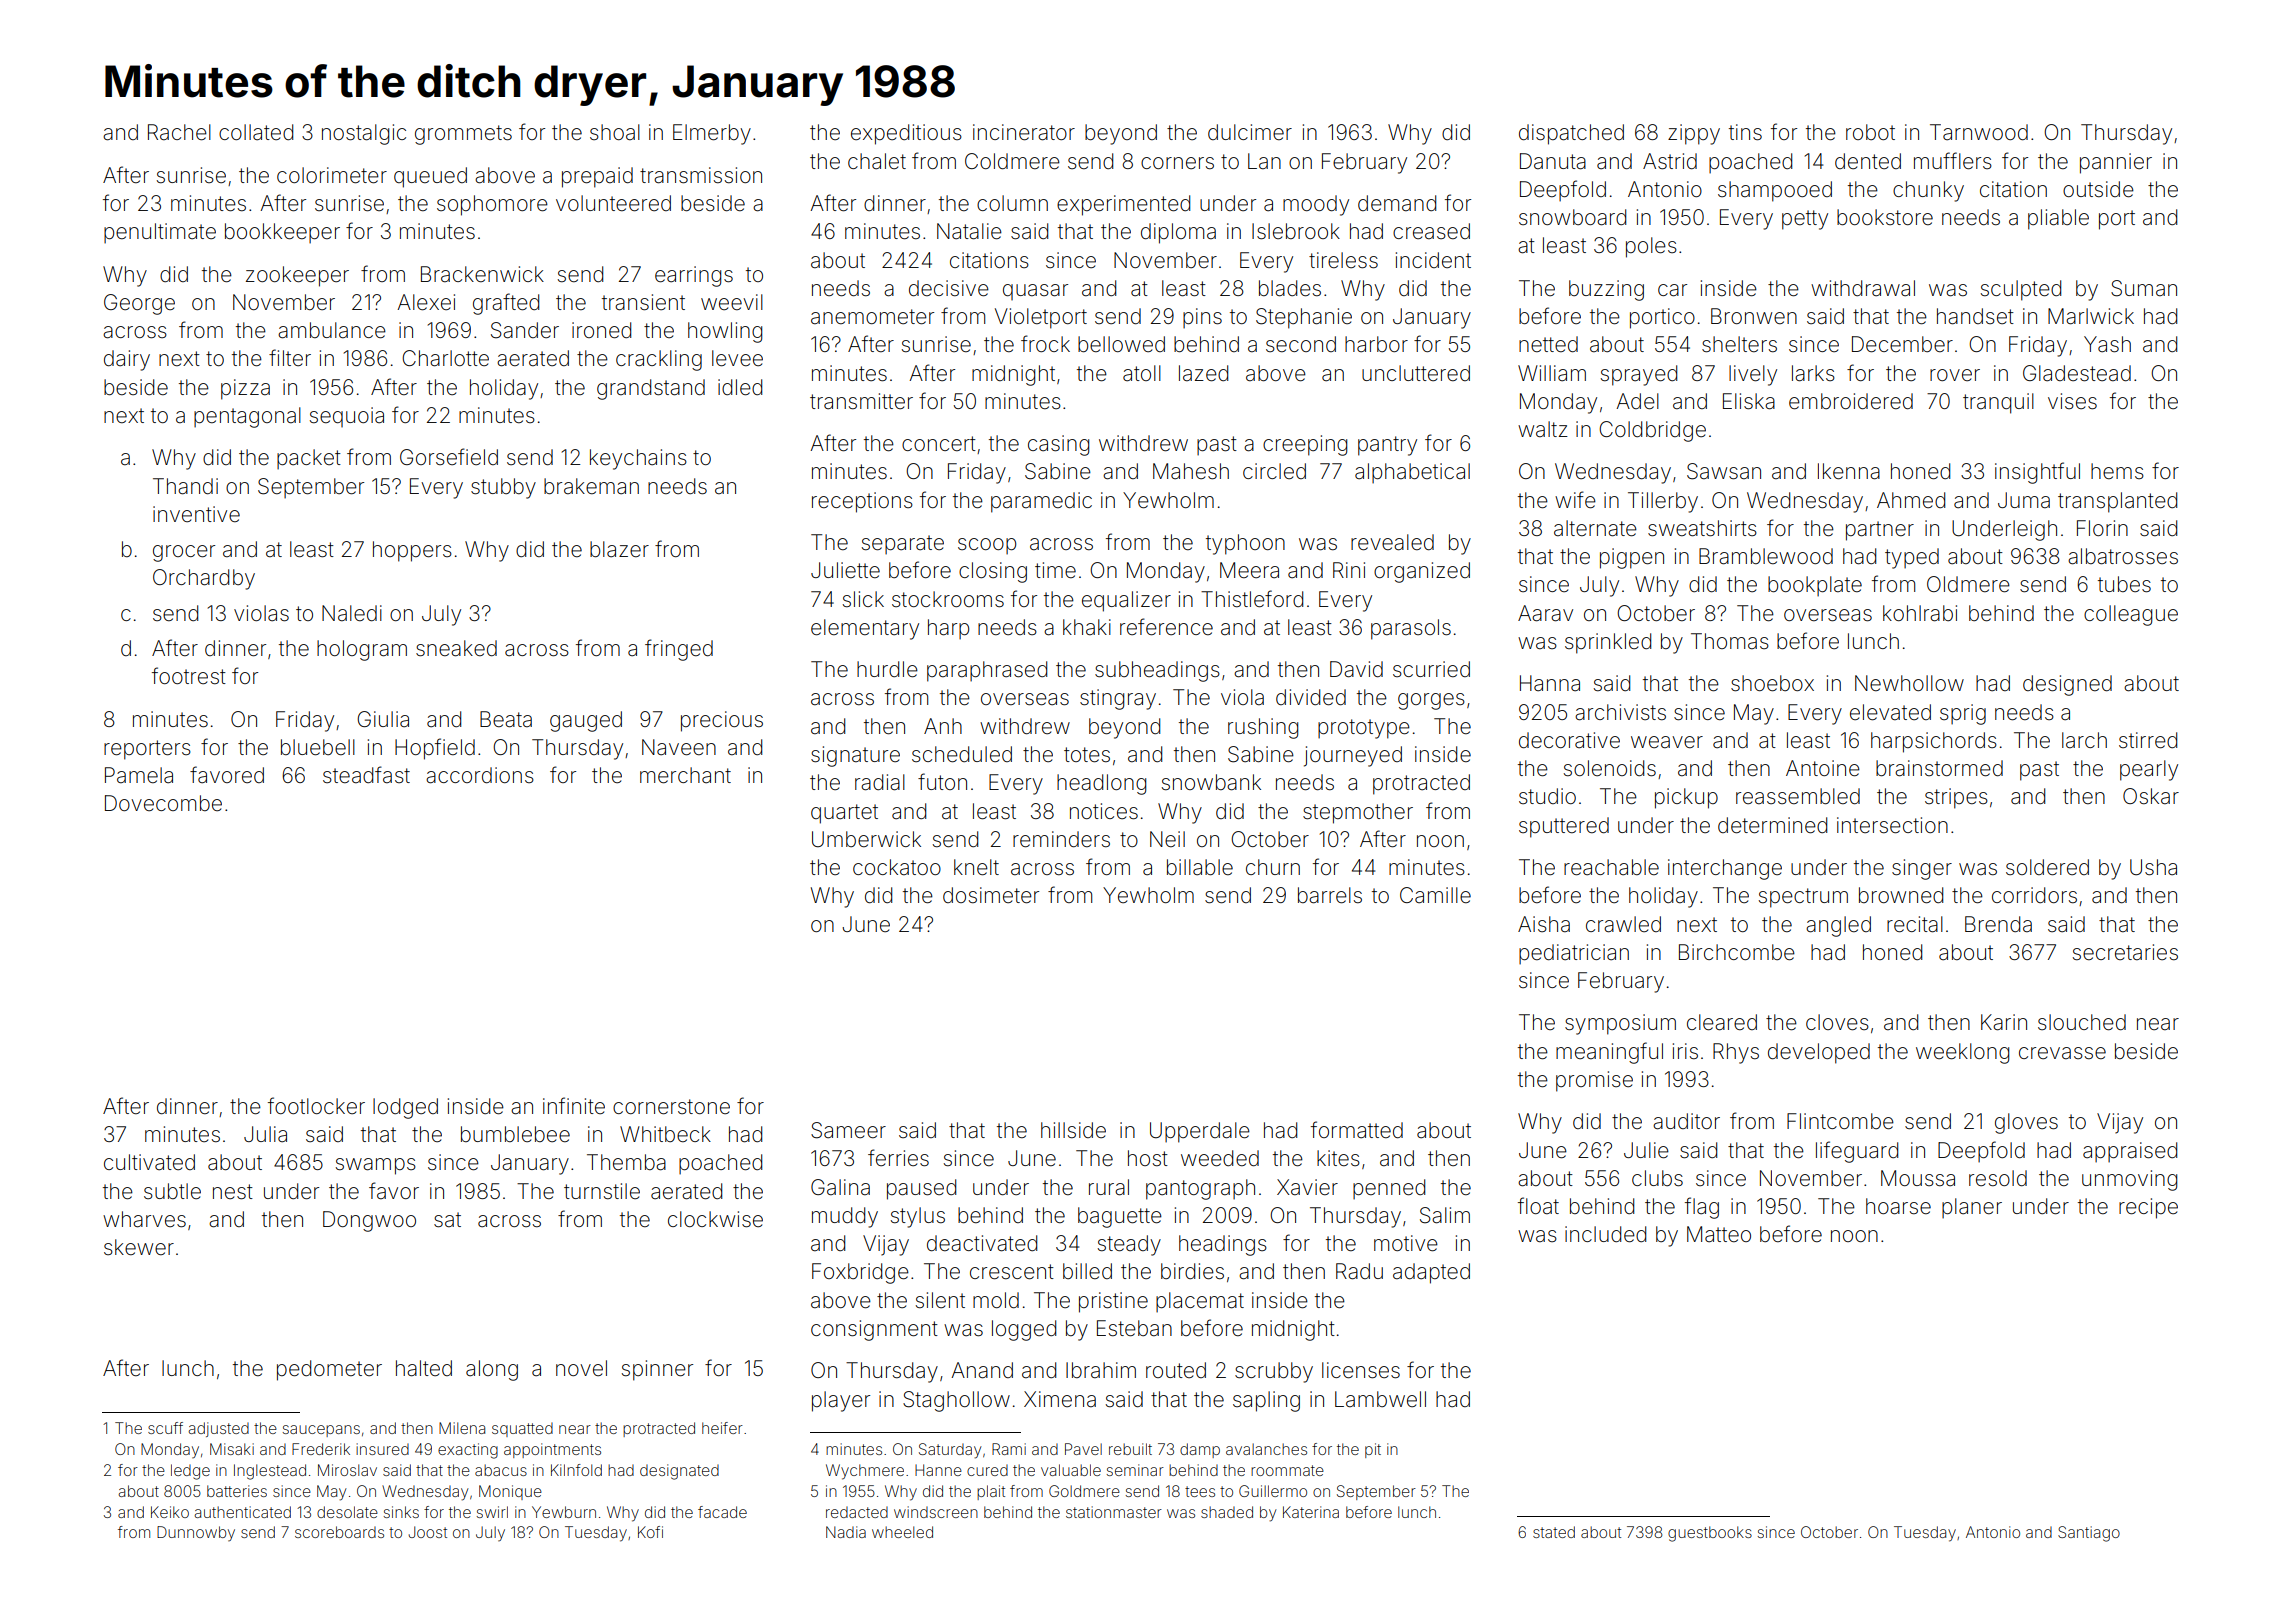  I want to click on consignment, so click(874, 1330).
